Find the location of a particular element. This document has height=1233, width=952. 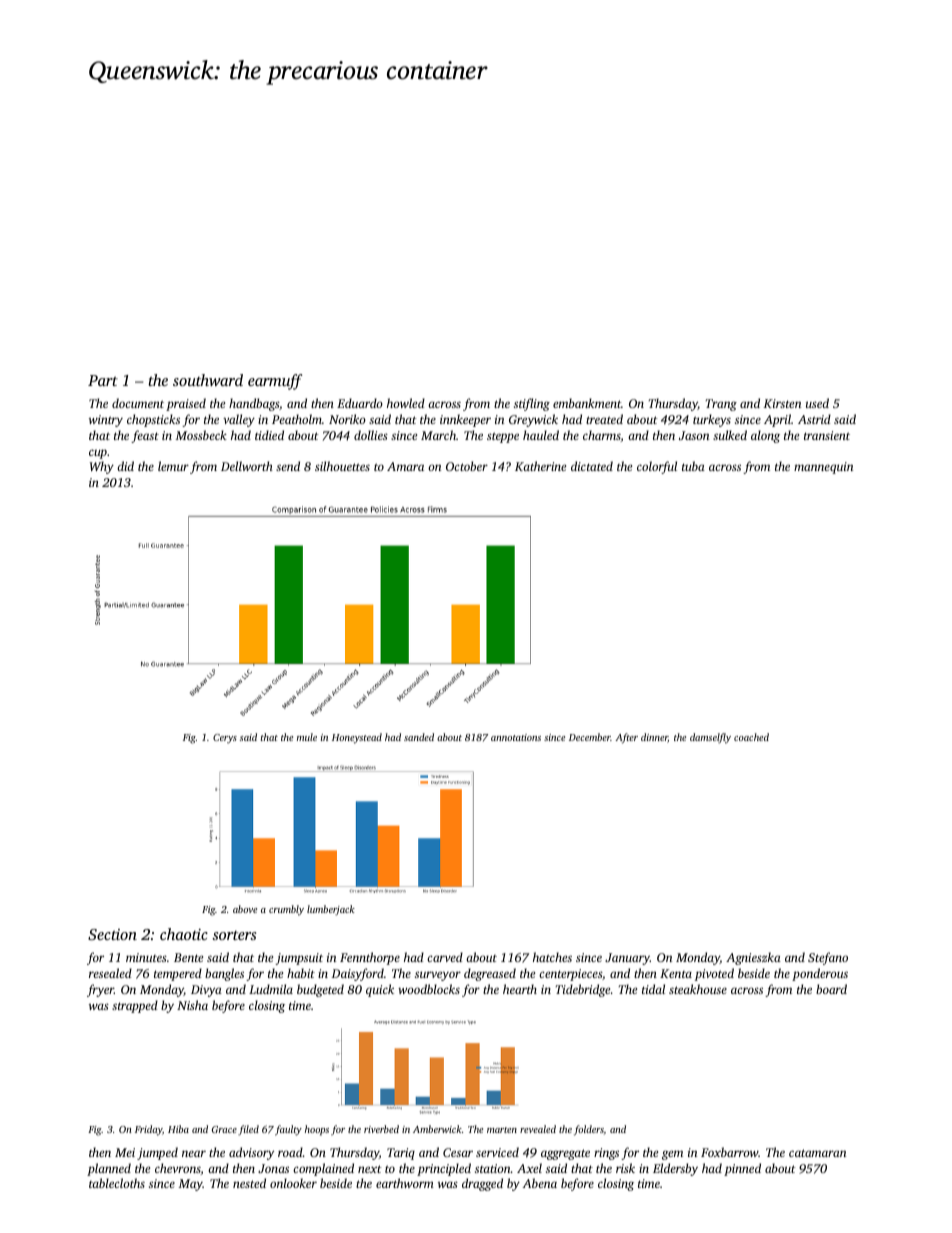

nested is located at coordinates (249, 1183).
